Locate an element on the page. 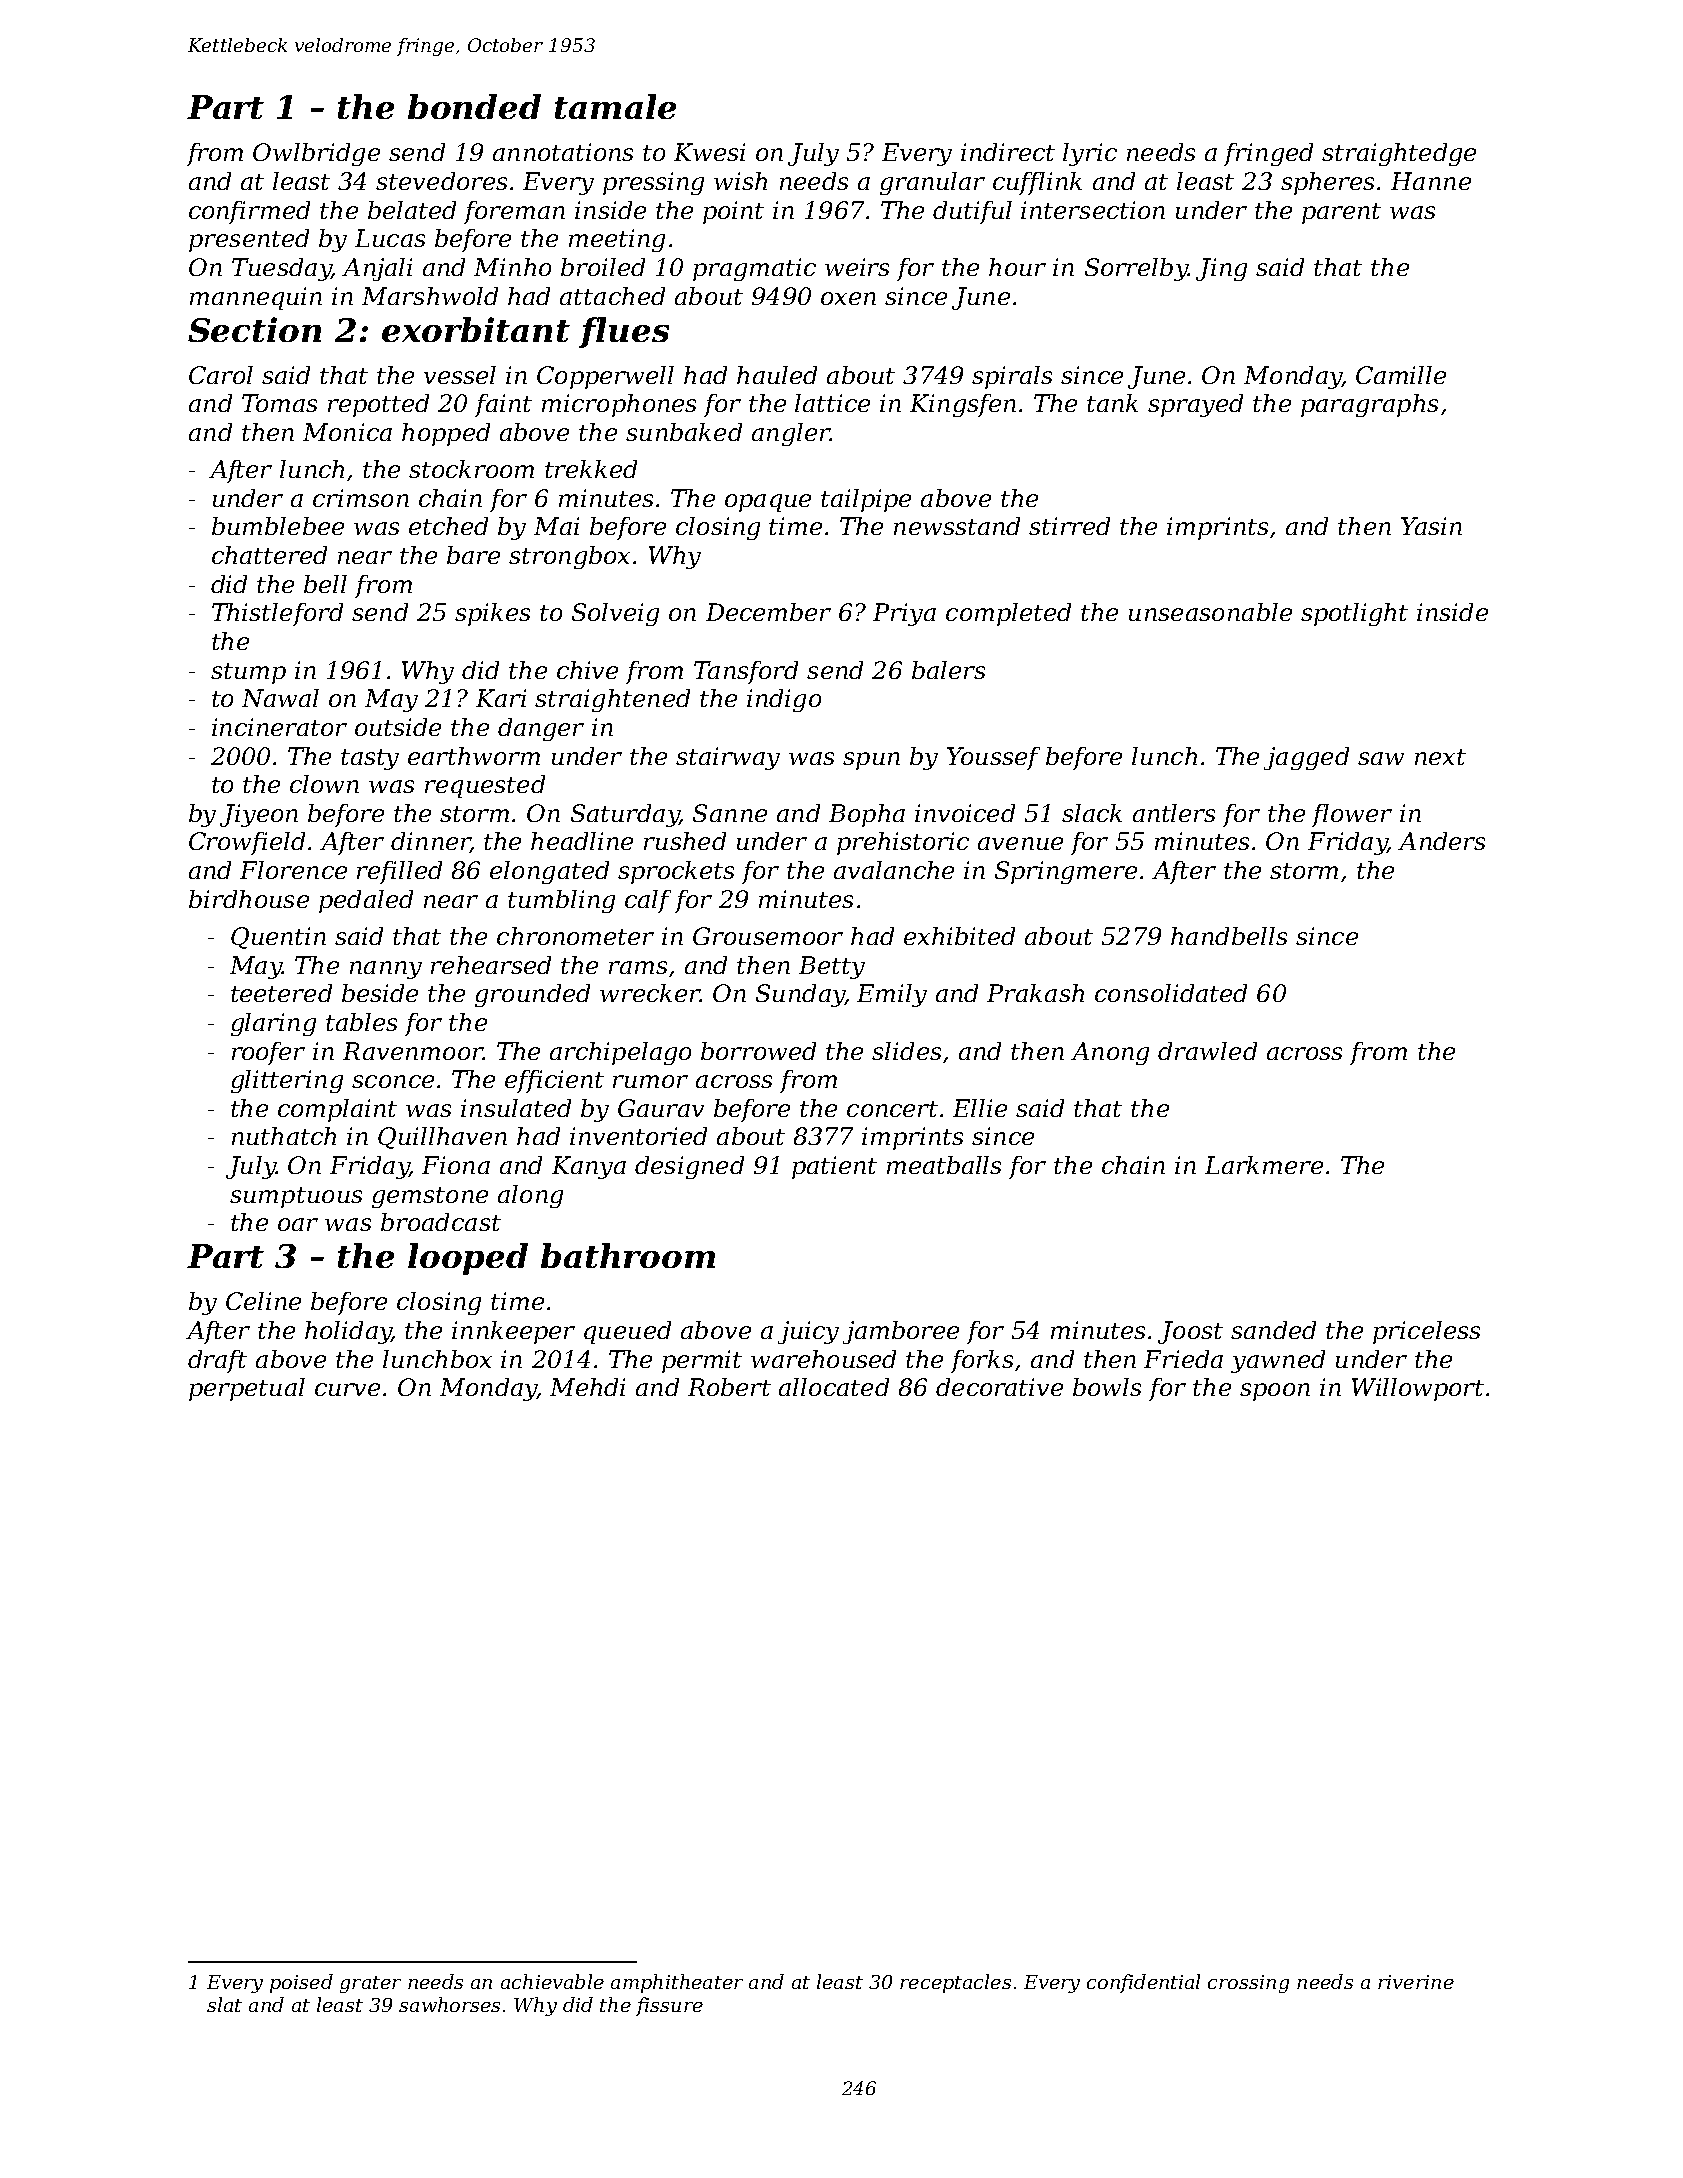  Anders is located at coordinates (1441, 841).
